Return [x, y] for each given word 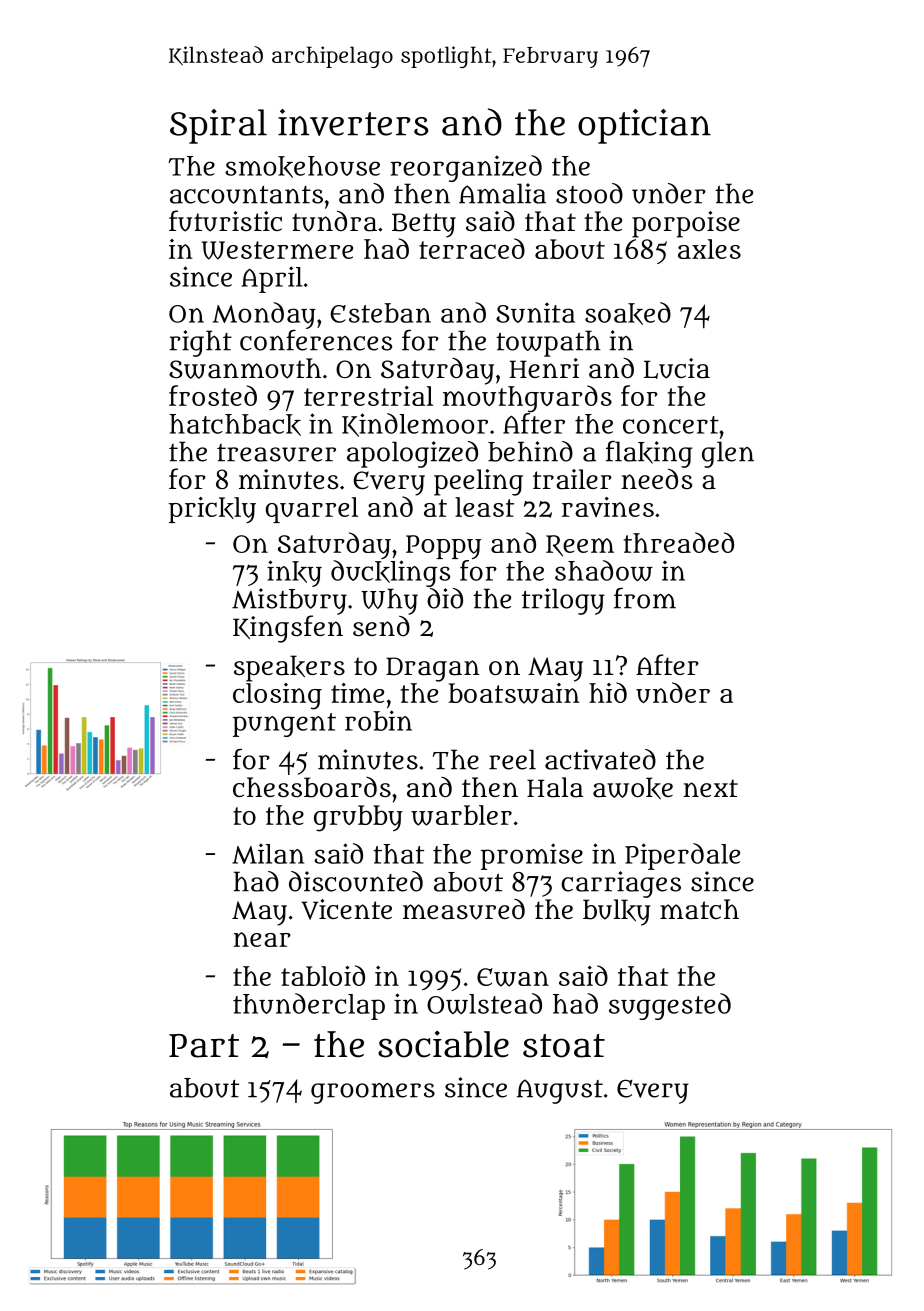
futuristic [225, 221]
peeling [478, 482]
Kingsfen [288, 629]
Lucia [677, 368]
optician [644, 126]
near [262, 939]
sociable [443, 1044]
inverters [353, 122]
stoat [564, 1046]
